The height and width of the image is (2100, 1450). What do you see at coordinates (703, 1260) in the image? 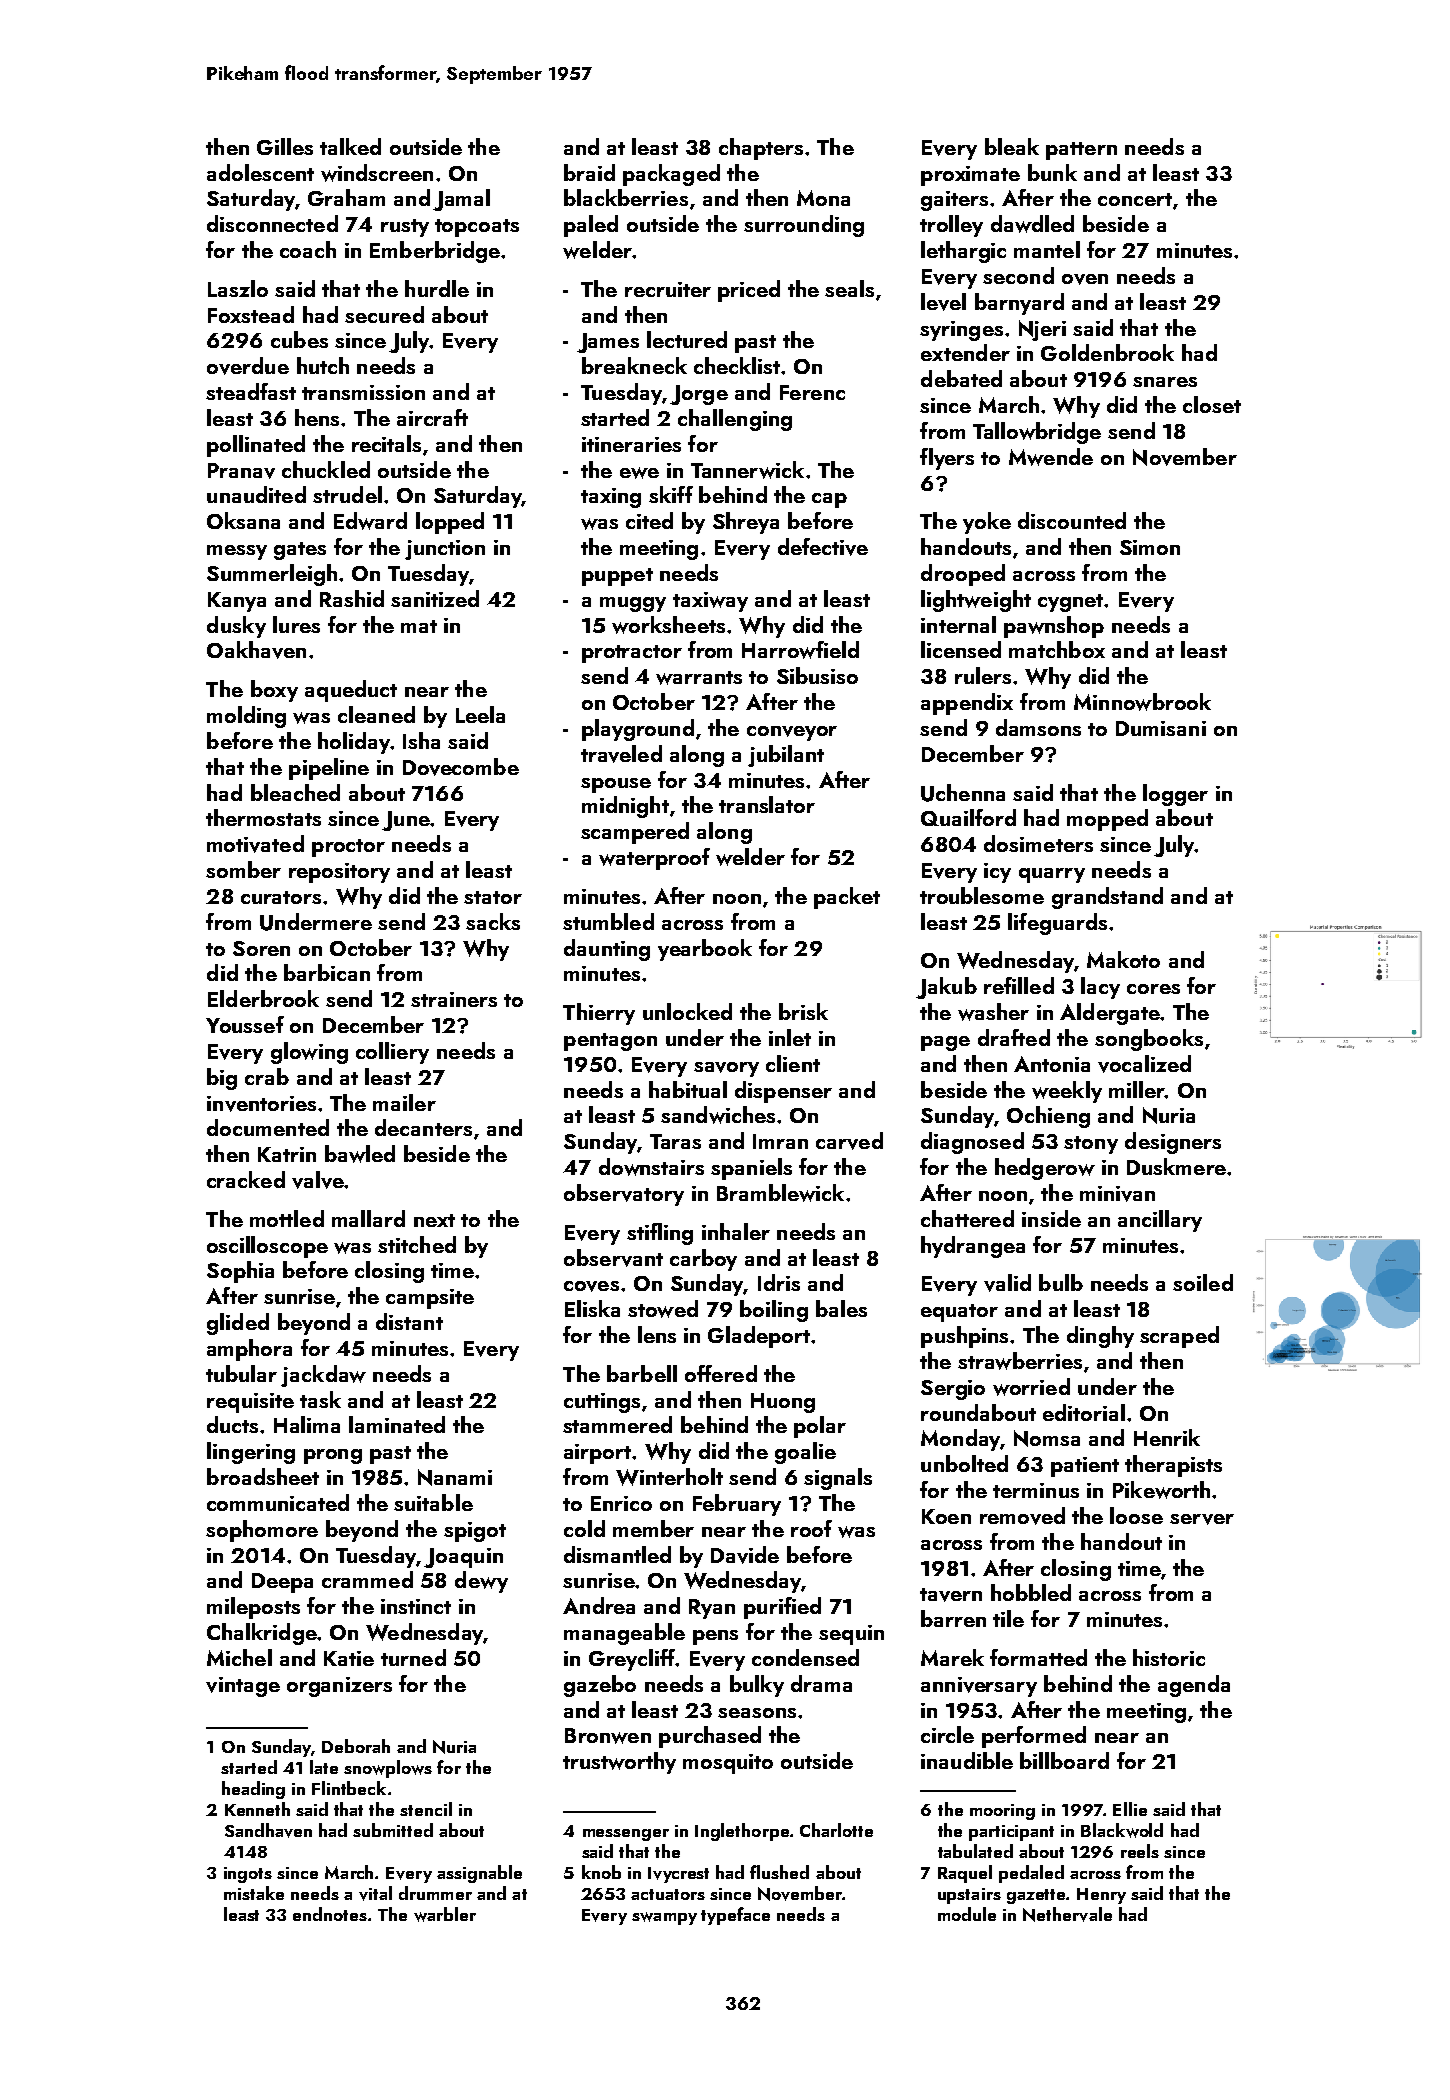
I see `carboy` at bounding box center [703, 1260].
